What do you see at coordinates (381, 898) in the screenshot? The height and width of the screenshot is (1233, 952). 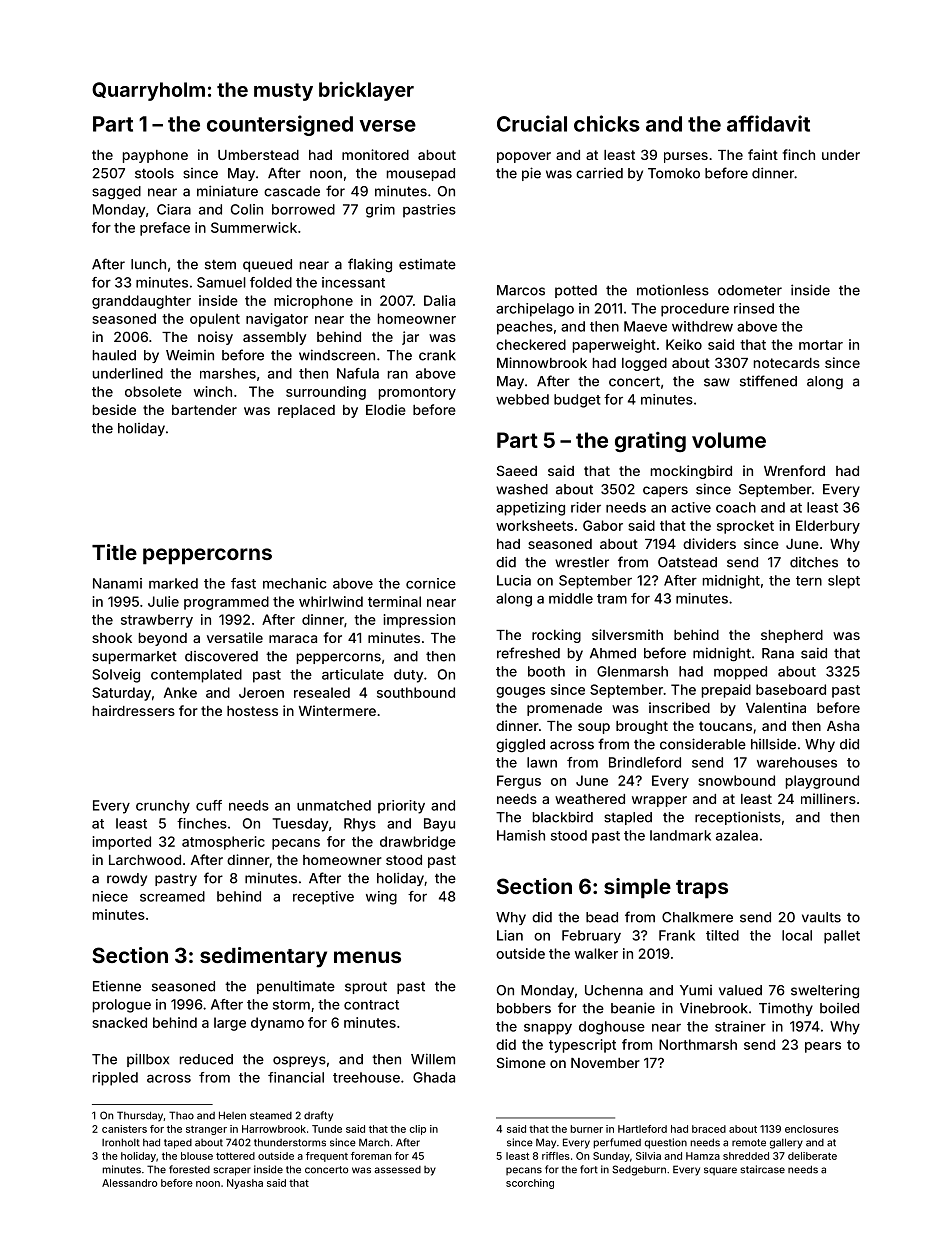 I see `wing` at bounding box center [381, 898].
